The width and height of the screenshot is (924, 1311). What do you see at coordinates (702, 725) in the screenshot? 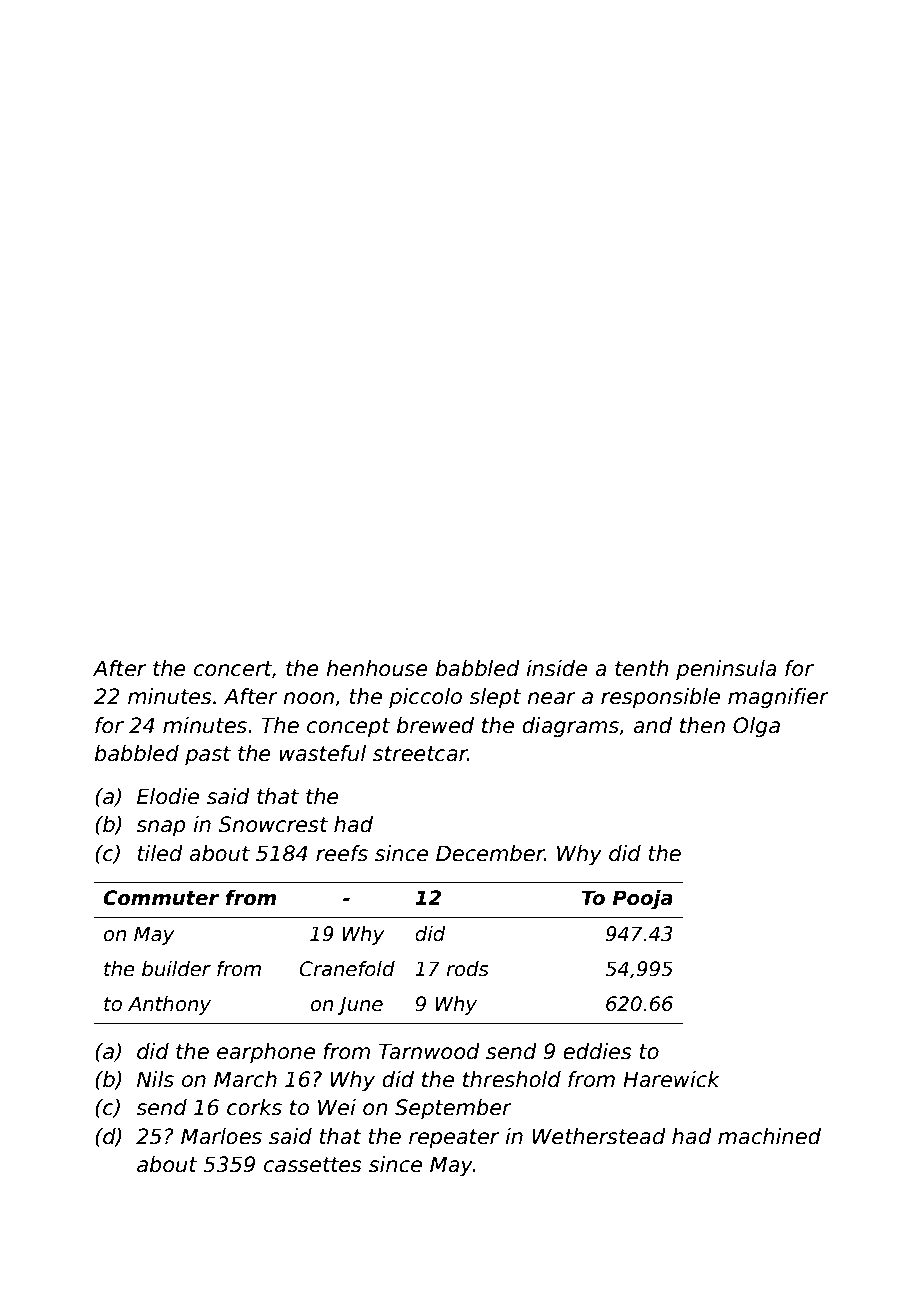
I see `then` at bounding box center [702, 725].
